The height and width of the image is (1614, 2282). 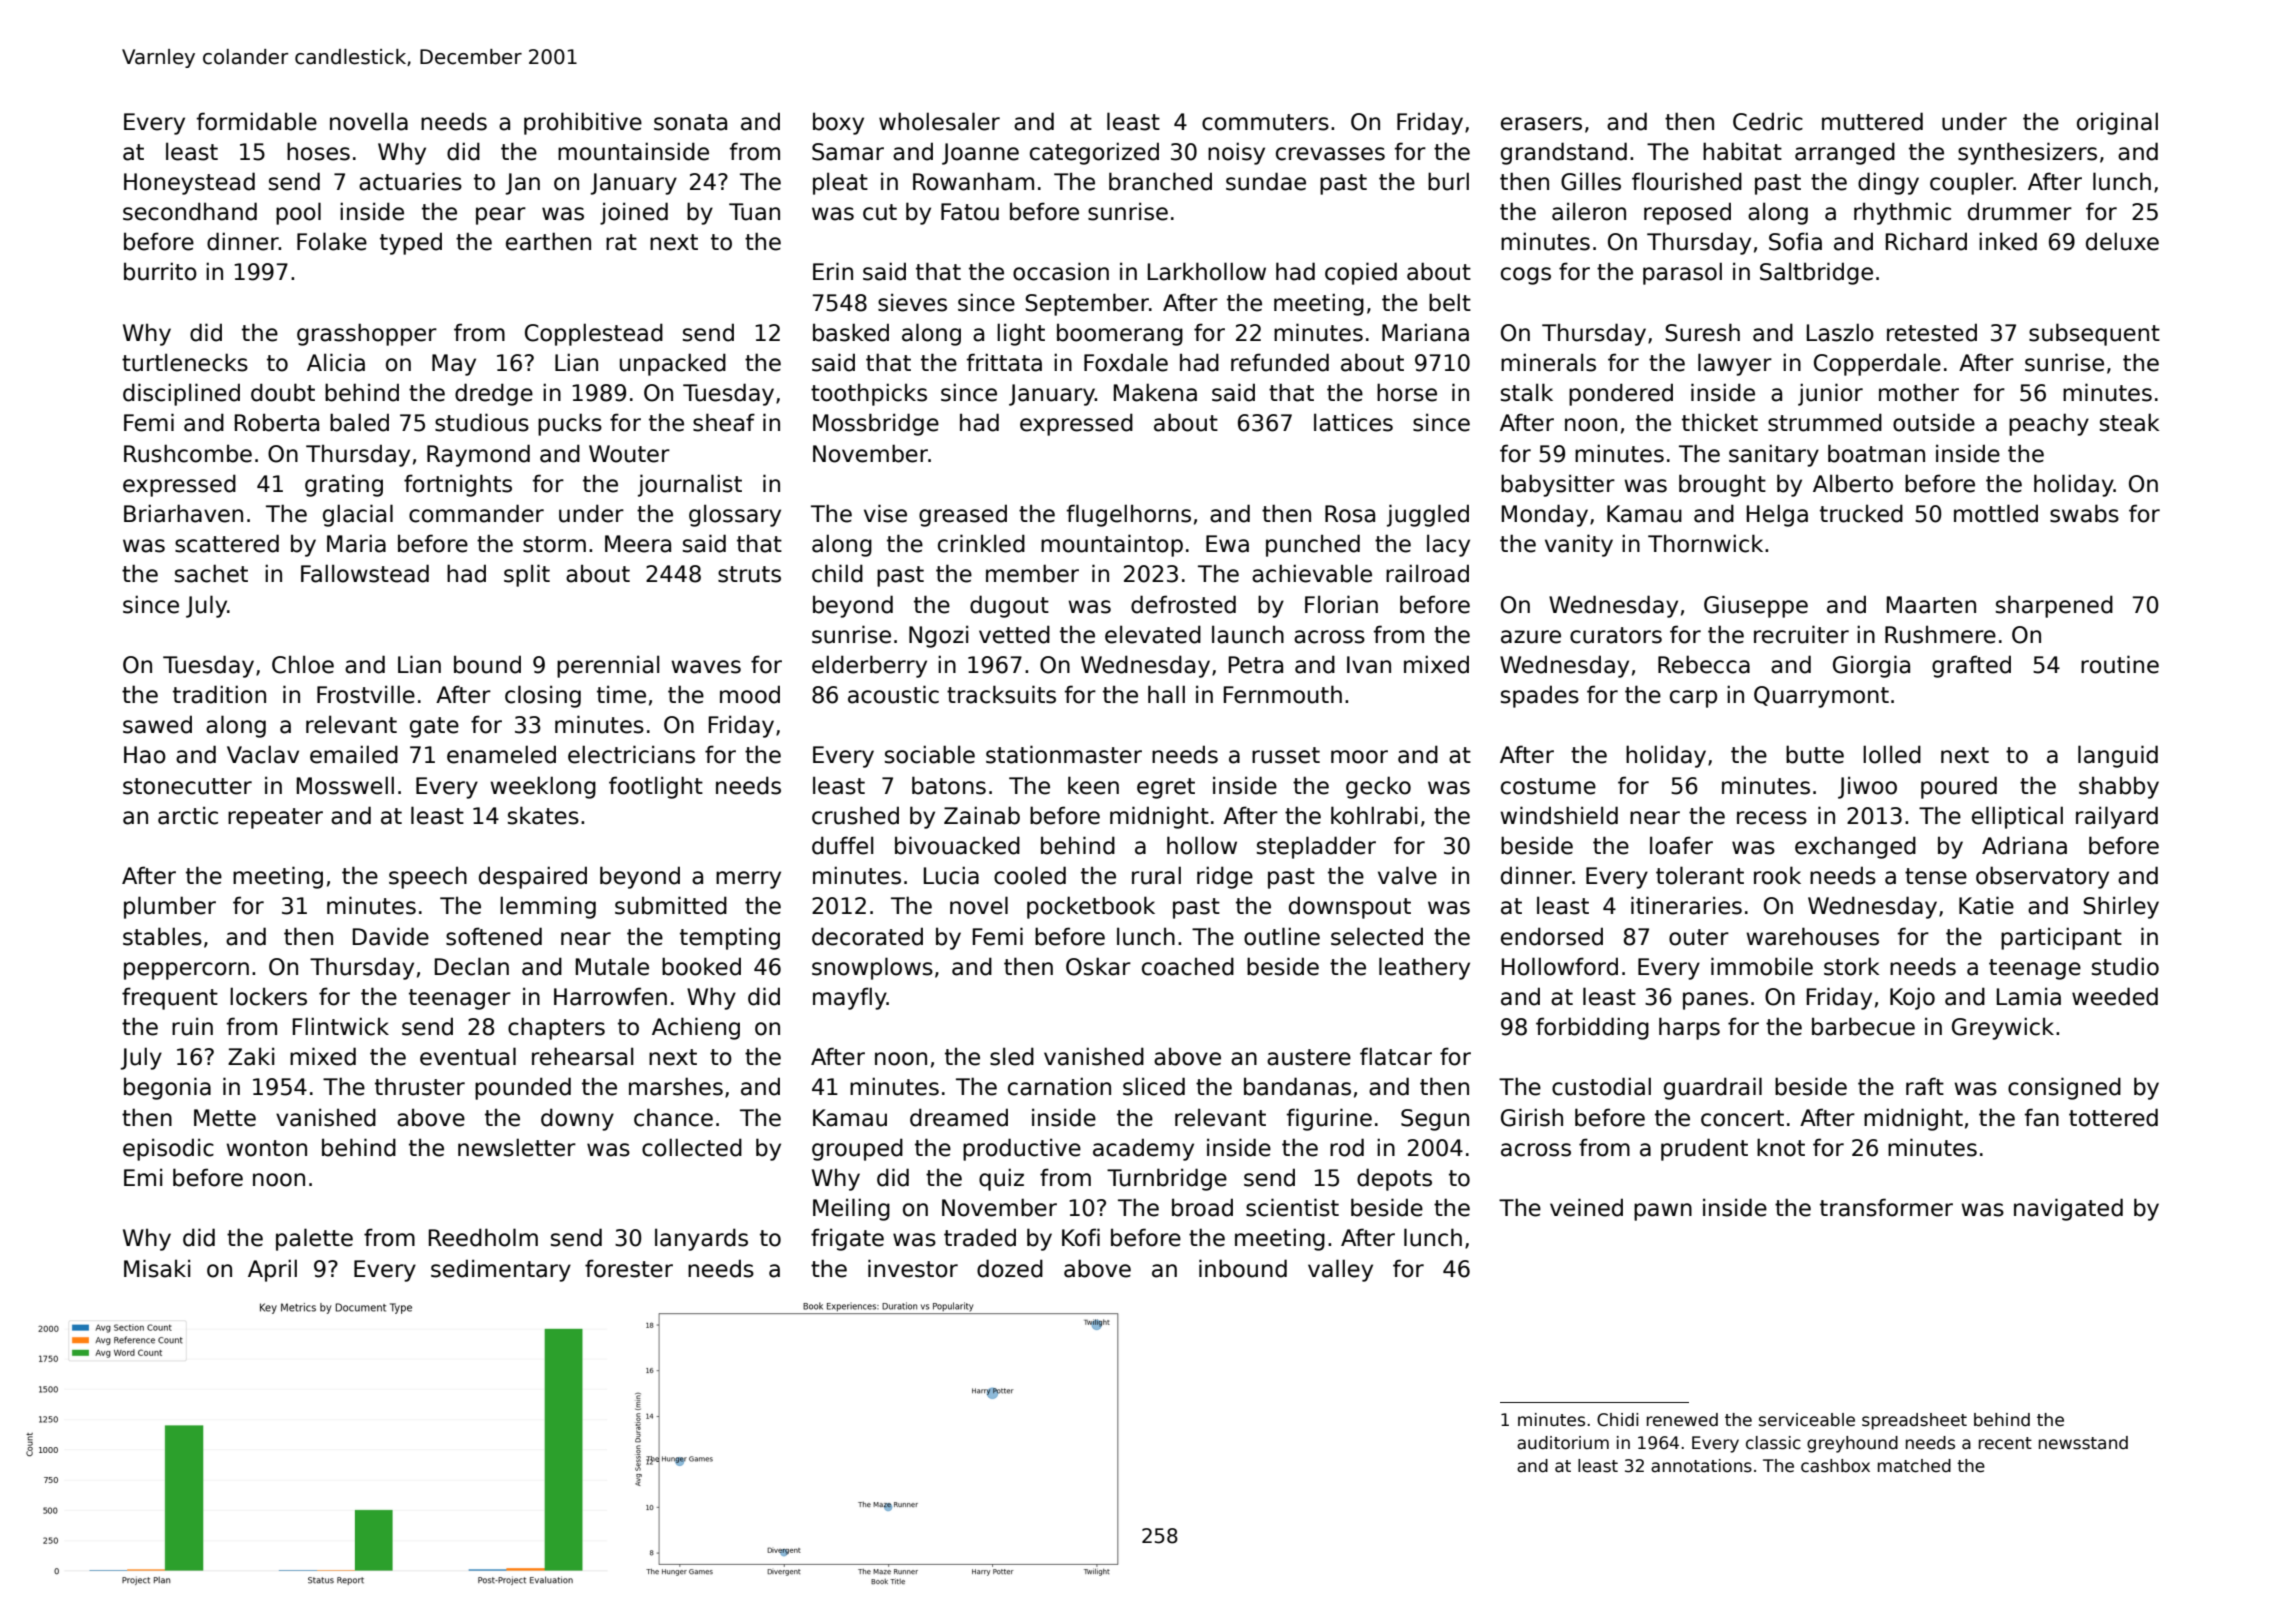 I want to click on frittata, so click(x=1004, y=362).
